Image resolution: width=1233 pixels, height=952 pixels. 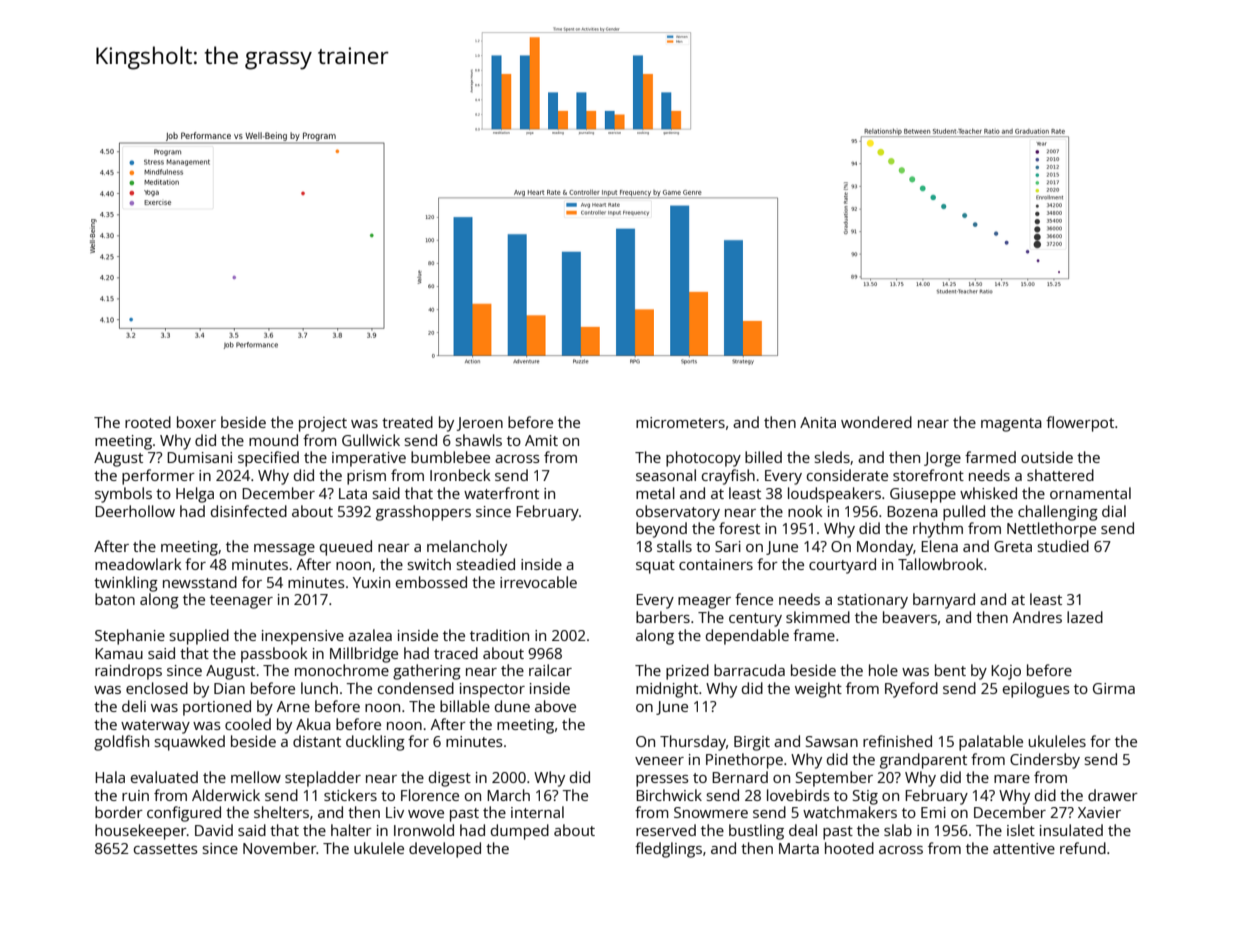 What do you see at coordinates (1085, 617) in the screenshot?
I see `lazed` at bounding box center [1085, 617].
